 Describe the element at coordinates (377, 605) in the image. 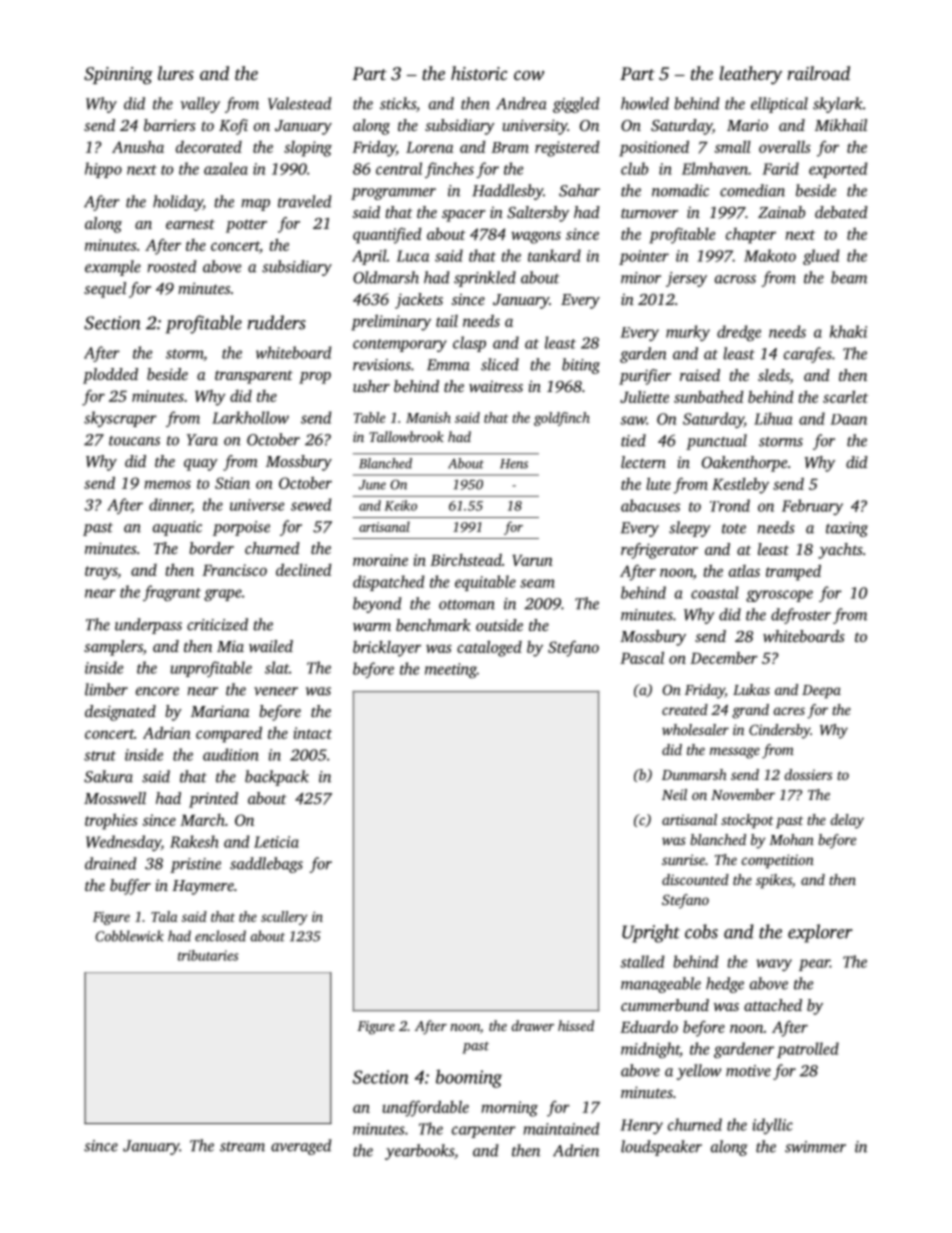

I see `beyond` at that location.
